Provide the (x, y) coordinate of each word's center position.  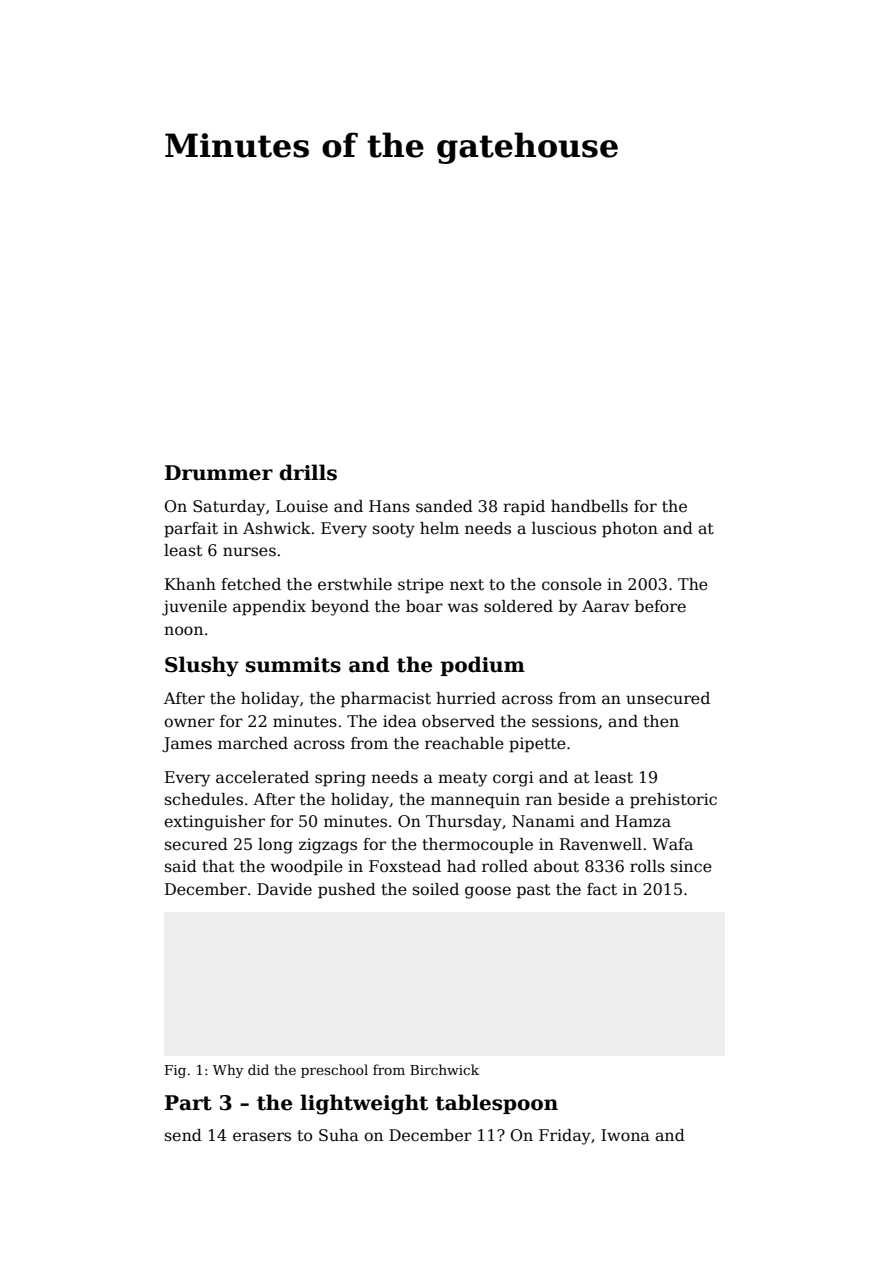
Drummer (219, 473)
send (183, 1135)
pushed (347, 891)
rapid (524, 508)
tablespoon (496, 1104)
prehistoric (673, 801)
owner (189, 722)
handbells (589, 506)
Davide (284, 889)
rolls (647, 866)
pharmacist (386, 700)
